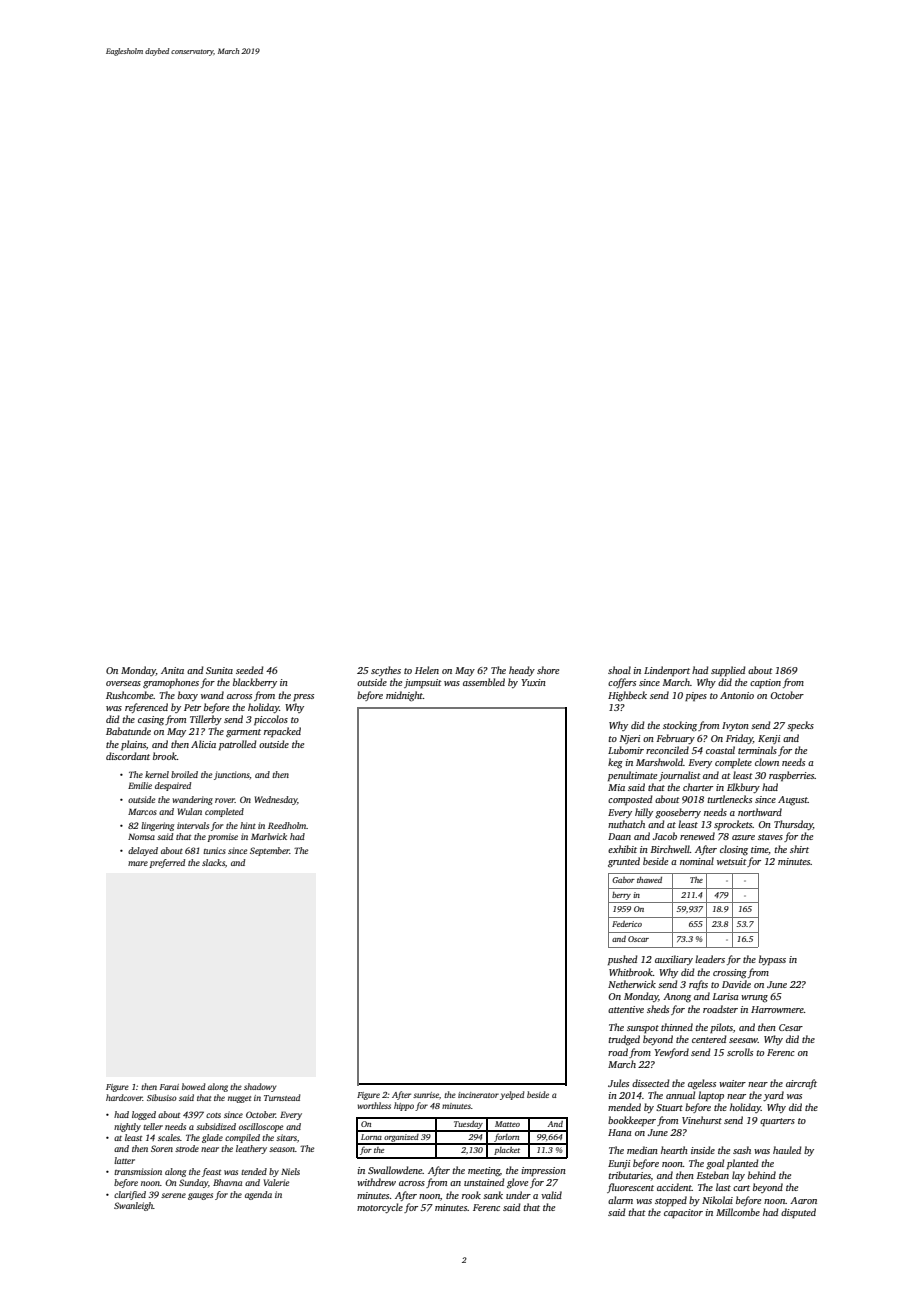 The height and width of the page is (1308, 924). I want to click on seeded, so click(250, 670).
